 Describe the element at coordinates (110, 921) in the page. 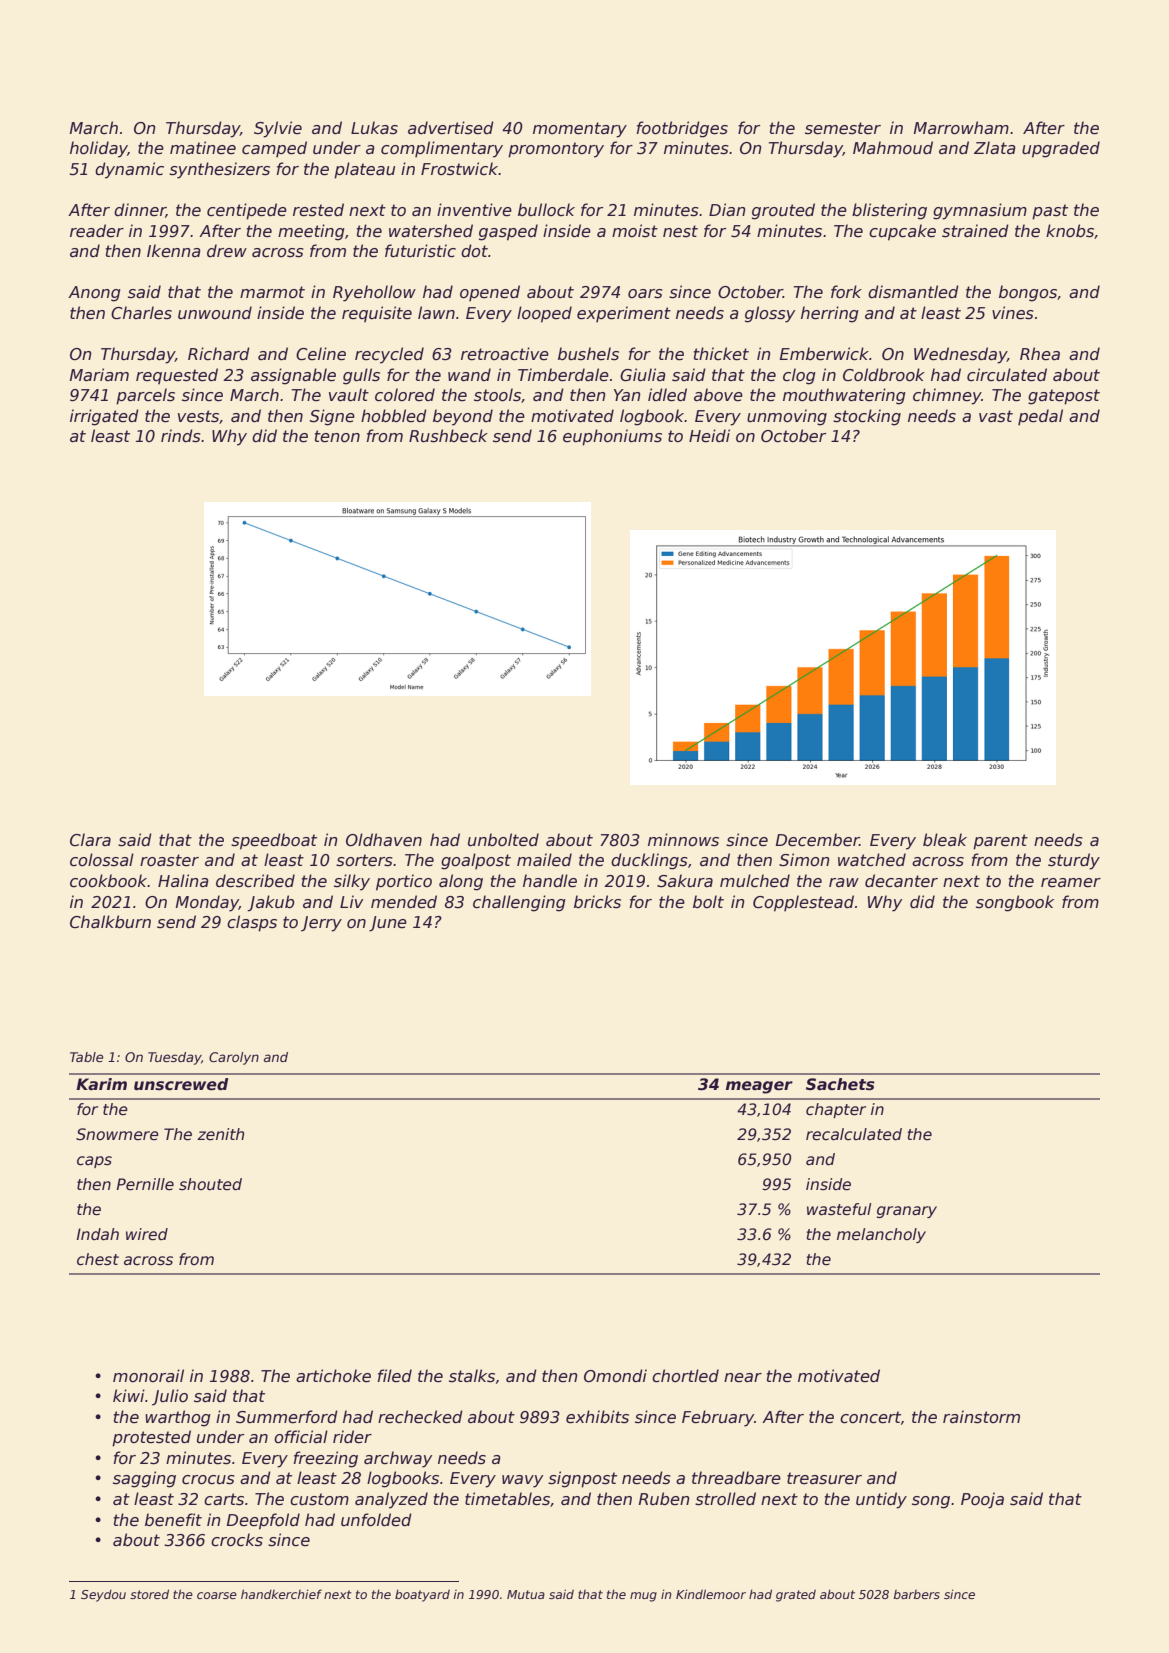

I see `Chalkburn` at that location.
